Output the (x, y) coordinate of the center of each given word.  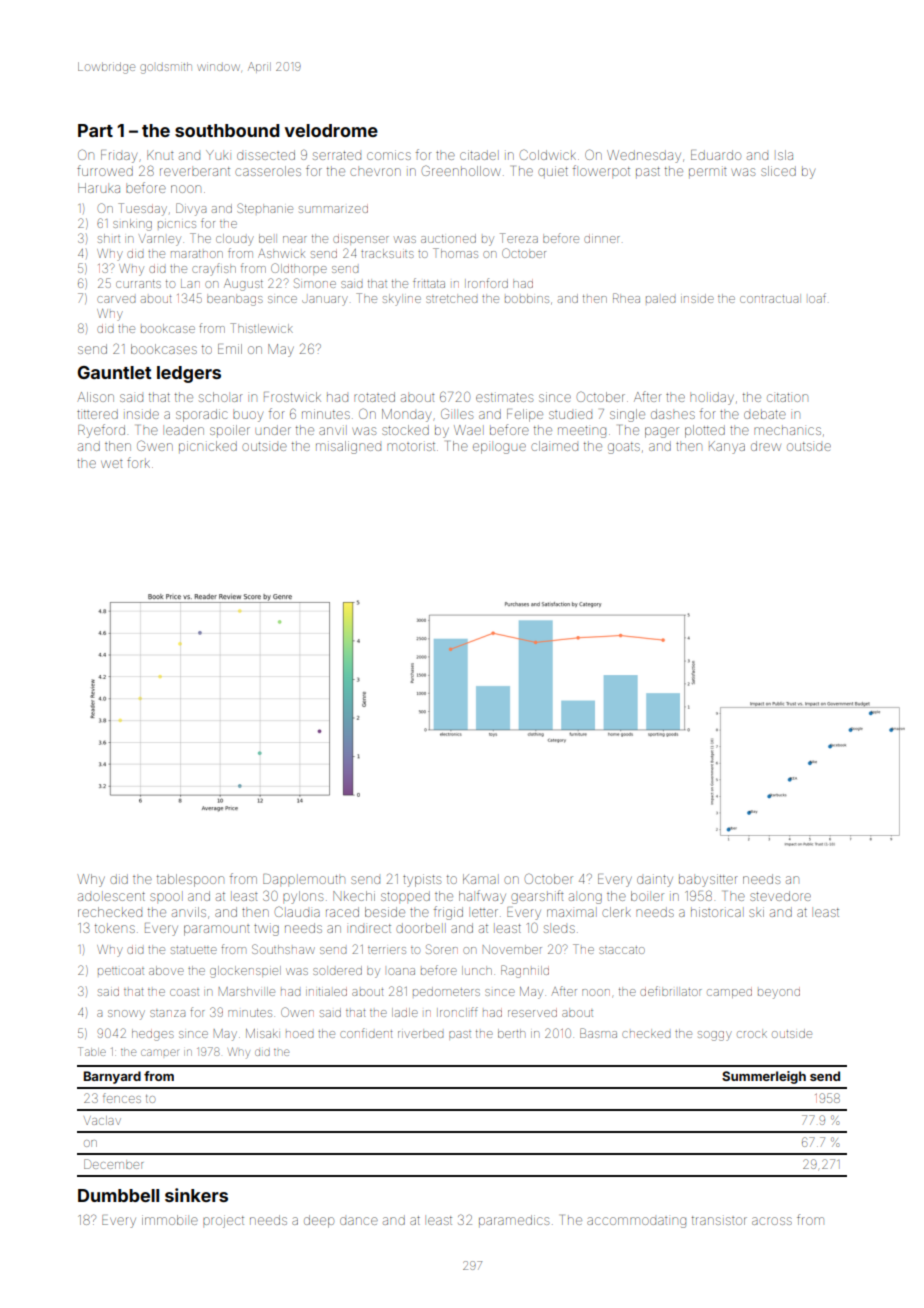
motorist (411, 446)
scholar (221, 397)
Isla (785, 155)
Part (95, 130)
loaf (817, 298)
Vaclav (102, 1120)
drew (766, 446)
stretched (451, 299)
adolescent (111, 896)
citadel (478, 155)
